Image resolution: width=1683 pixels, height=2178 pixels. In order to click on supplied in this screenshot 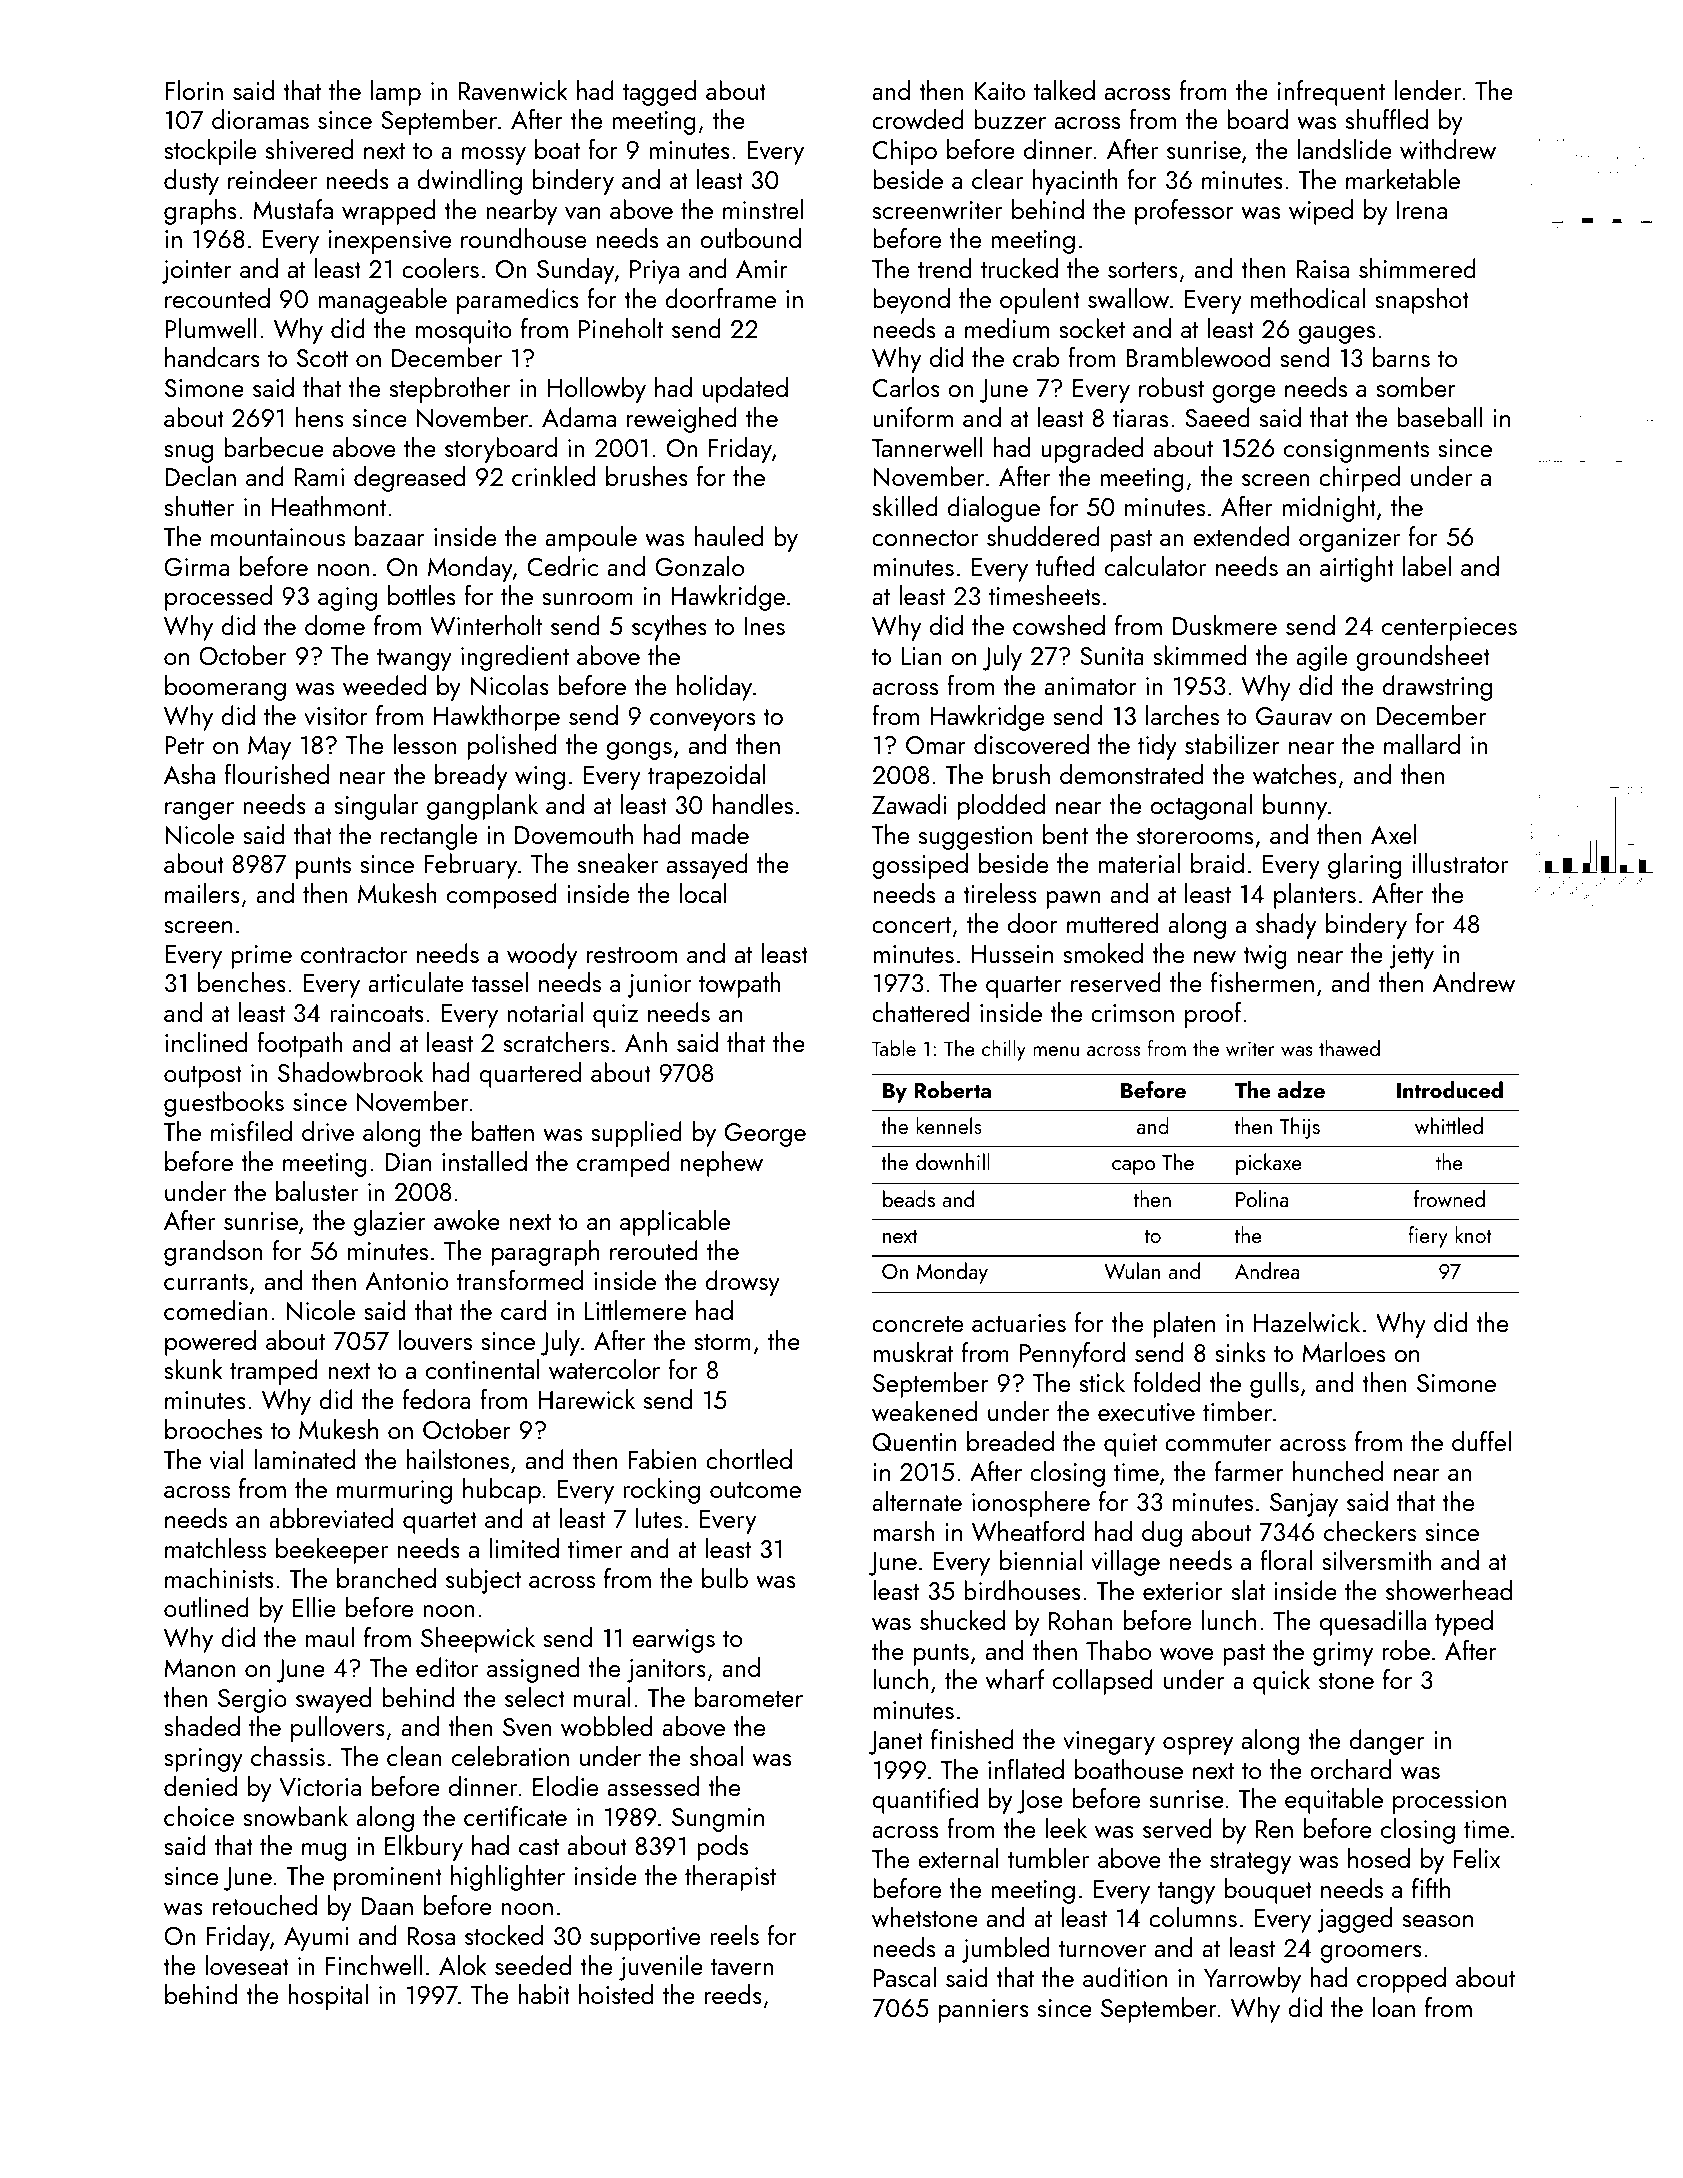, I will do `click(636, 1134)`.
